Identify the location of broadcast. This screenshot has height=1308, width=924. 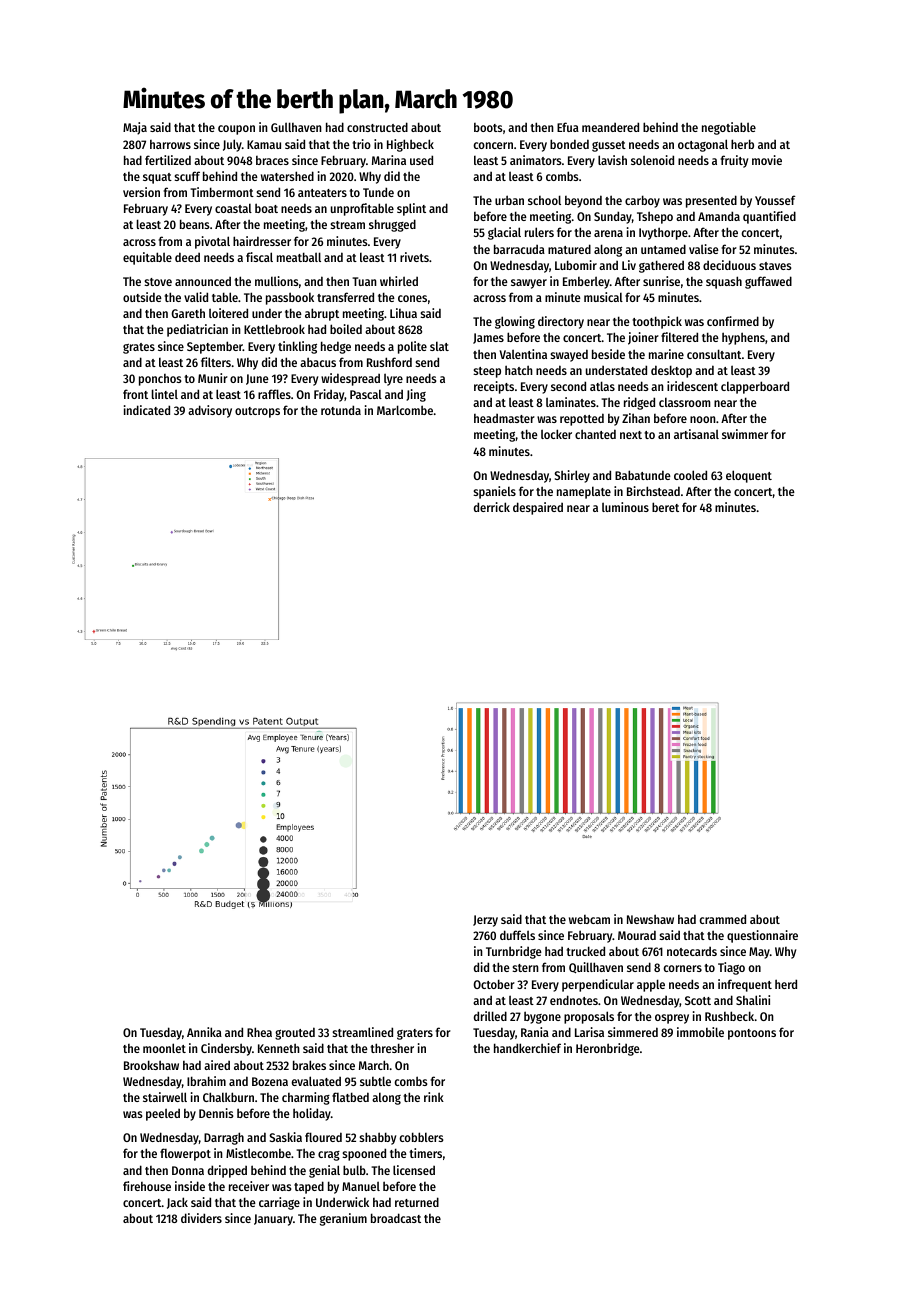
(396, 1218).
